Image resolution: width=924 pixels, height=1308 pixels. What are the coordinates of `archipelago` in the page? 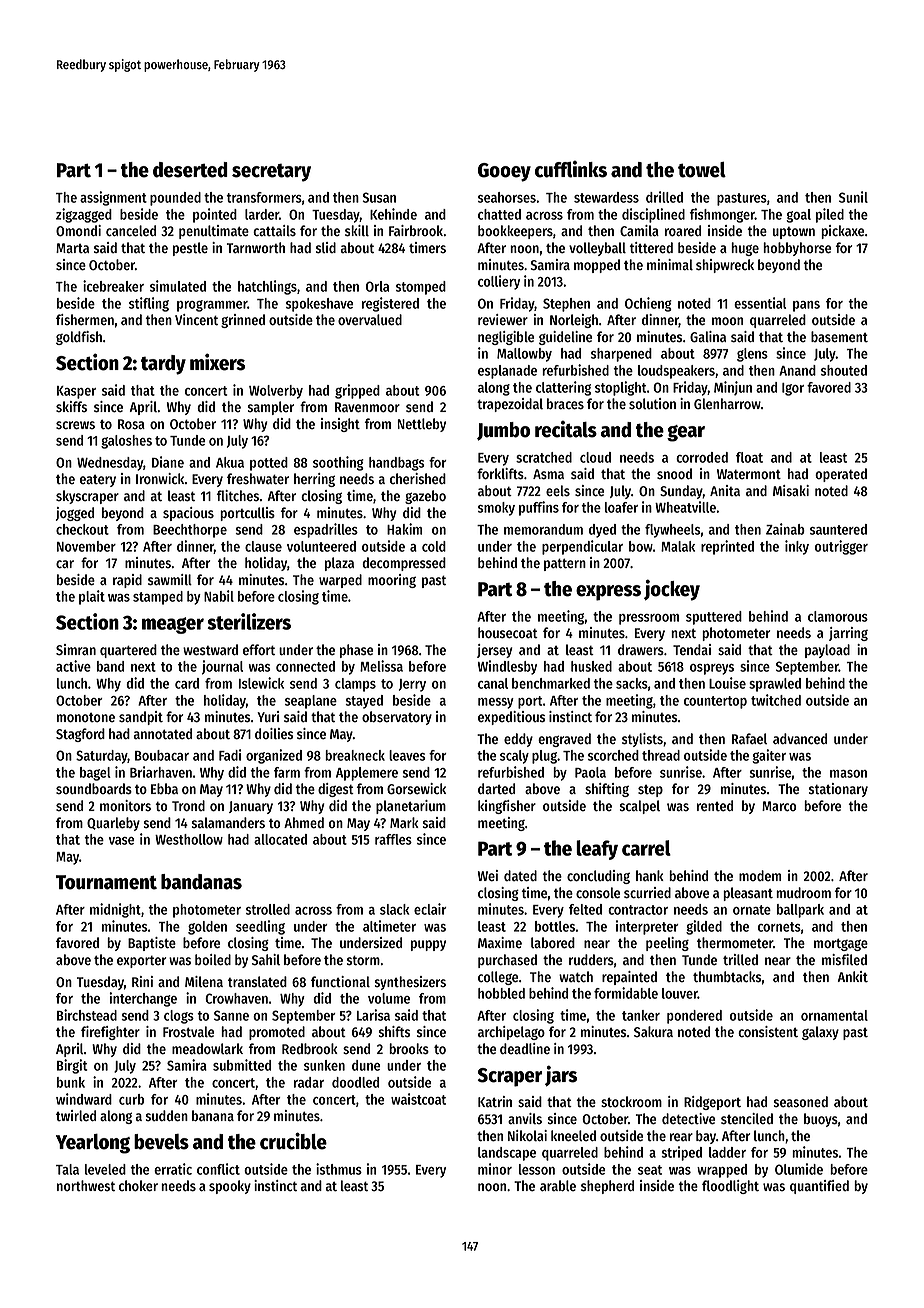 It's located at (511, 1033).
